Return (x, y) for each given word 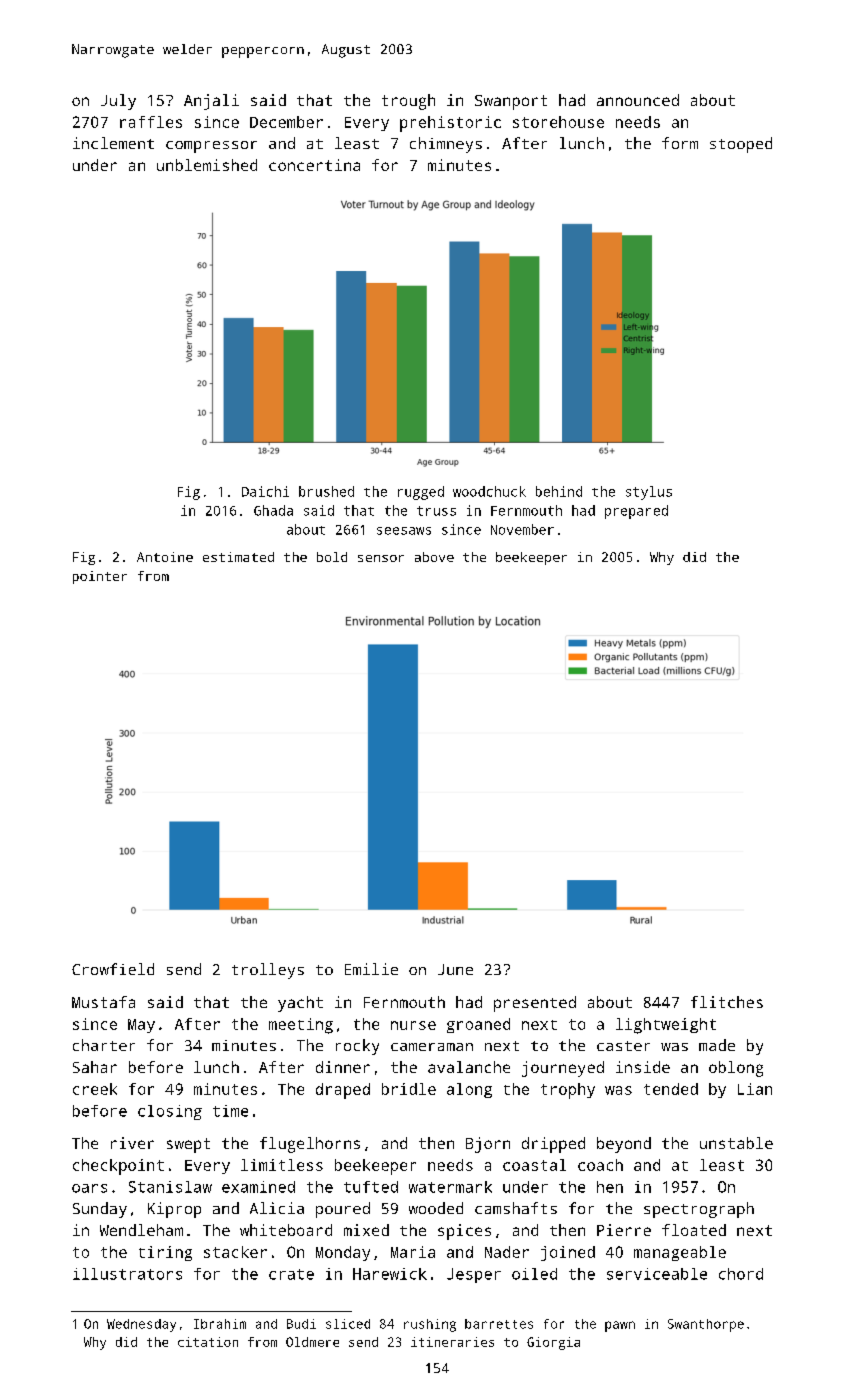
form (680, 143)
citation (208, 1342)
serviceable (657, 1274)
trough (408, 102)
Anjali (211, 102)
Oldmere (312, 1342)
